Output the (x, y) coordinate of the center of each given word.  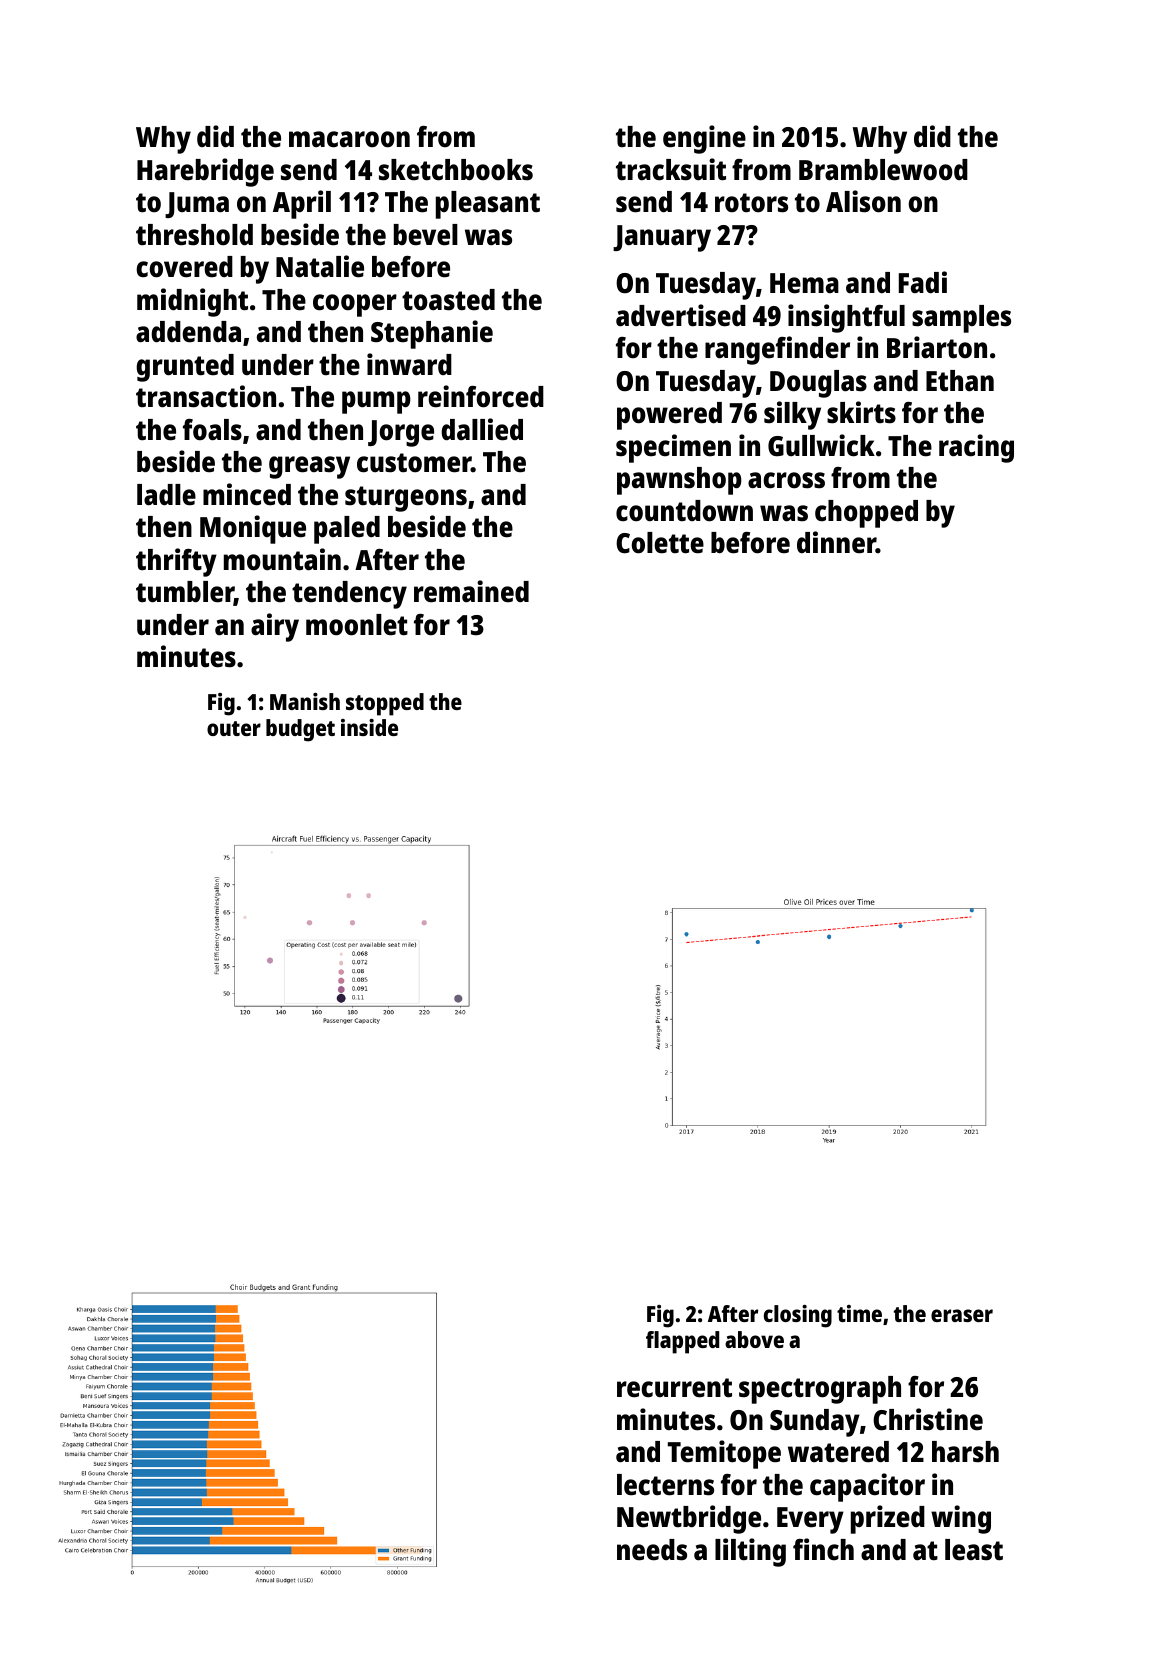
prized (888, 1519)
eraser (962, 1315)
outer (234, 728)
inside (369, 727)
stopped (385, 704)
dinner (836, 542)
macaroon (349, 139)
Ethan (960, 381)
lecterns (665, 1485)
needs (652, 1550)
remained (471, 591)
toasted (448, 300)
